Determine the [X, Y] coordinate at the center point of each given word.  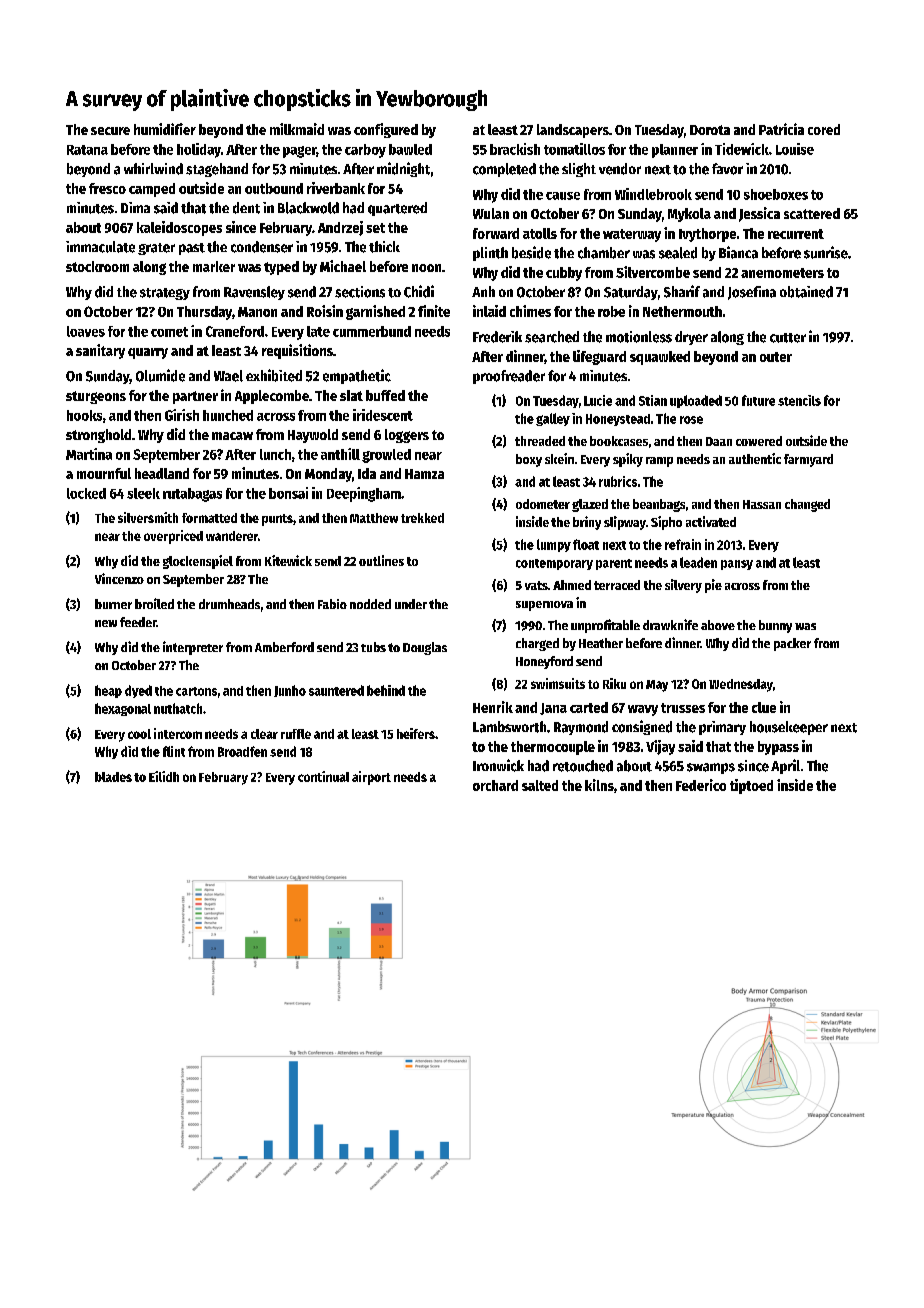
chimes [530, 311]
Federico [701, 785]
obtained [806, 292]
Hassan [762, 504]
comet [169, 332]
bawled [410, 149]
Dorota [710, 130]
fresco [107, 188]
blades [113, 777]
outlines [381, 560]
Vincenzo [119, 578]
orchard [495, 785]
